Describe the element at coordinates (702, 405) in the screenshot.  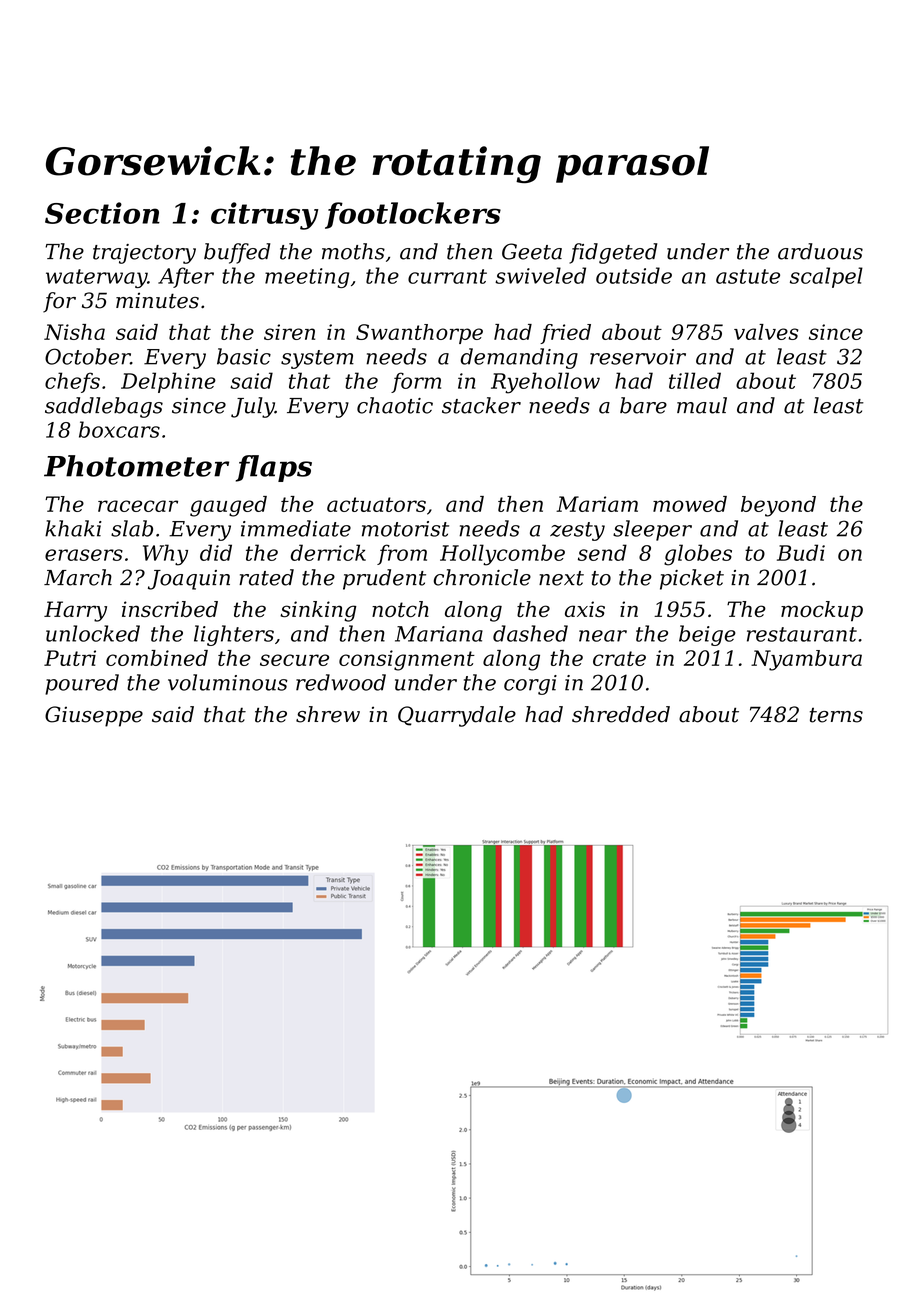
I see `maul` at that location.
